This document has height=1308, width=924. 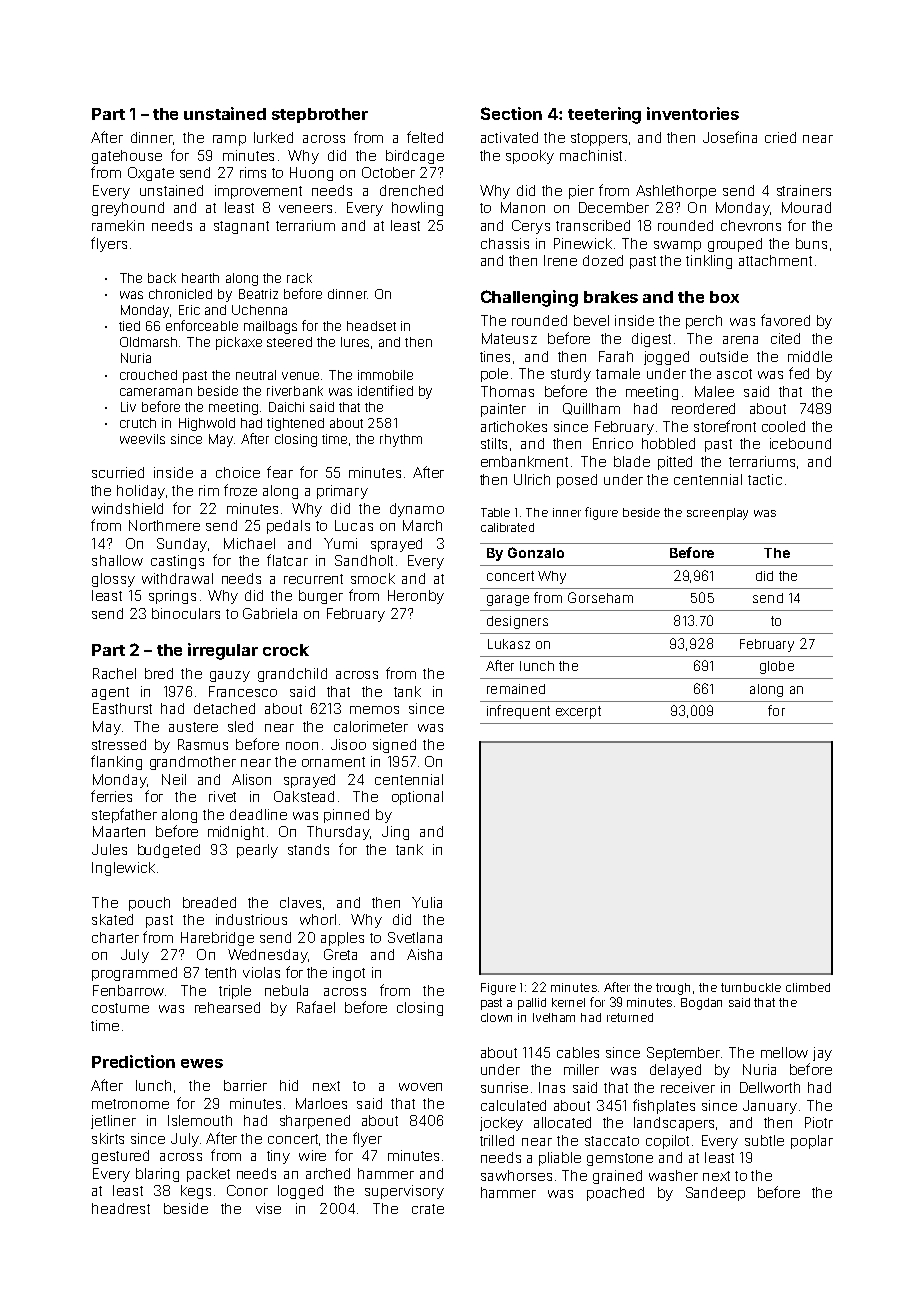 I want to click on Josefina, so click(x=730, y=137).
